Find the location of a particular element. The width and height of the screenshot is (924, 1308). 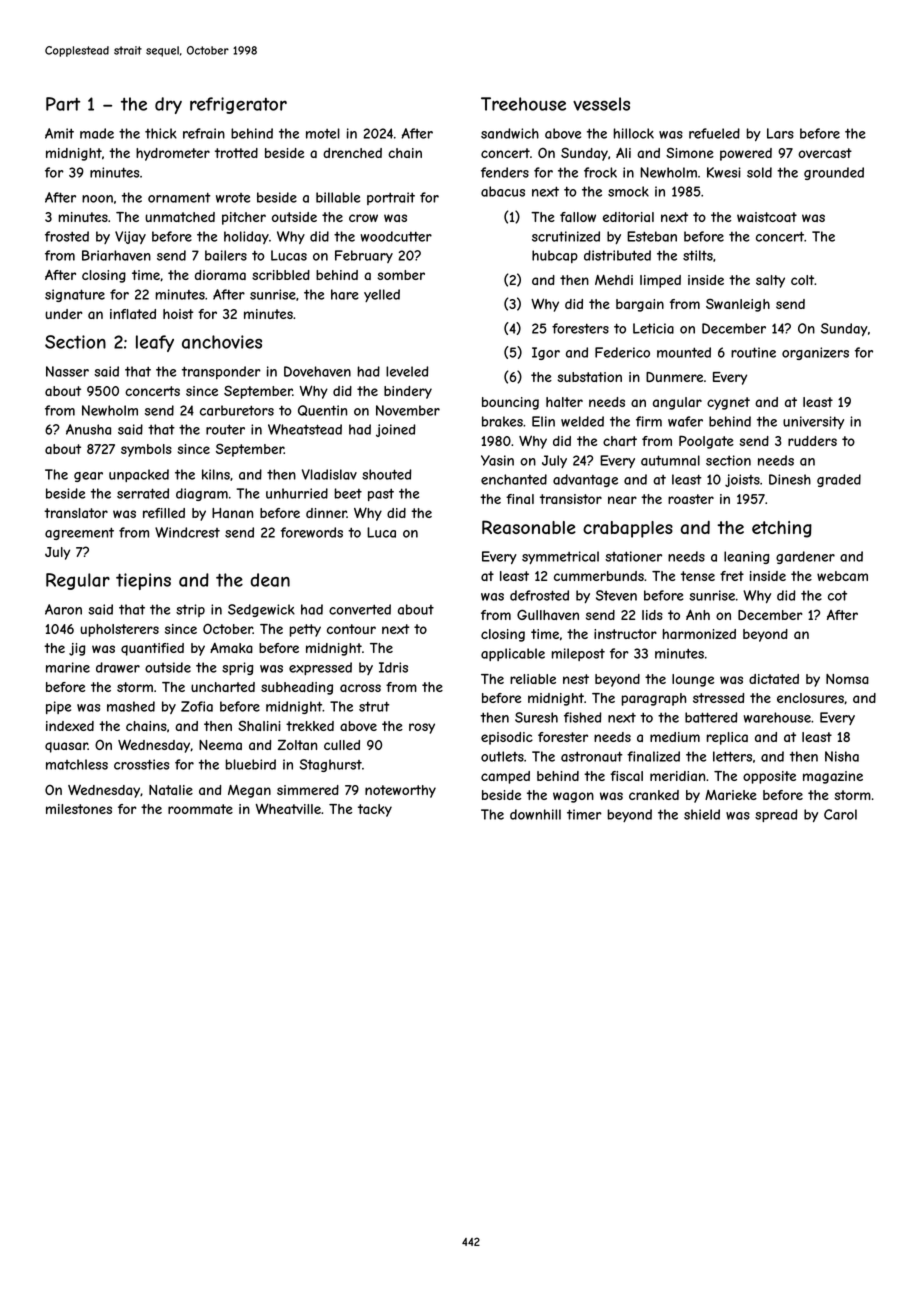

Treehouse is located at coordinates (523, 104).
